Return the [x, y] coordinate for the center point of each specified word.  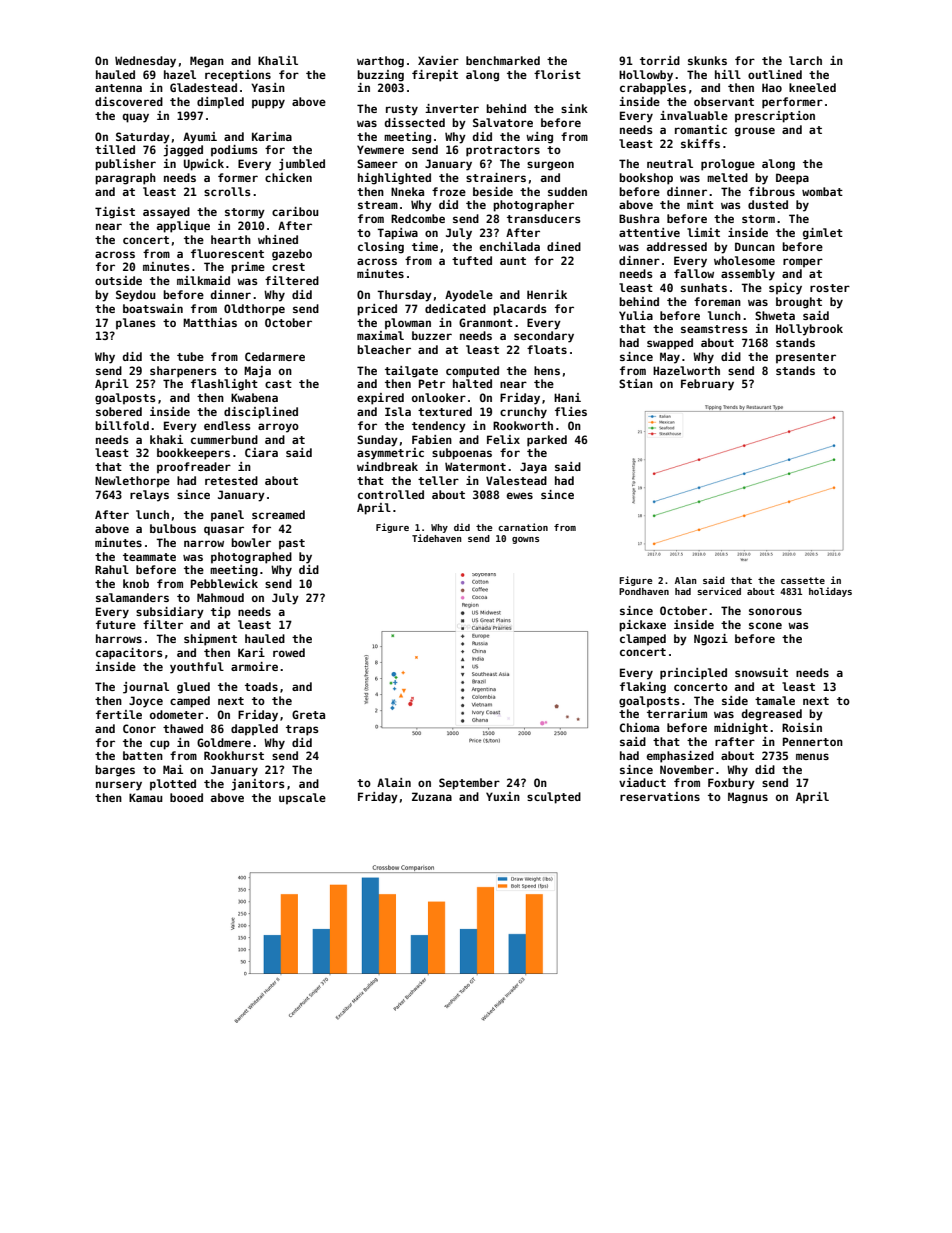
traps [302, 730]
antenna [118, 88]
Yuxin [503, 796]
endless [227, 425]
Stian [636, 383]
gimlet [823, 234]
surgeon [550, 166]
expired [380, 399]
